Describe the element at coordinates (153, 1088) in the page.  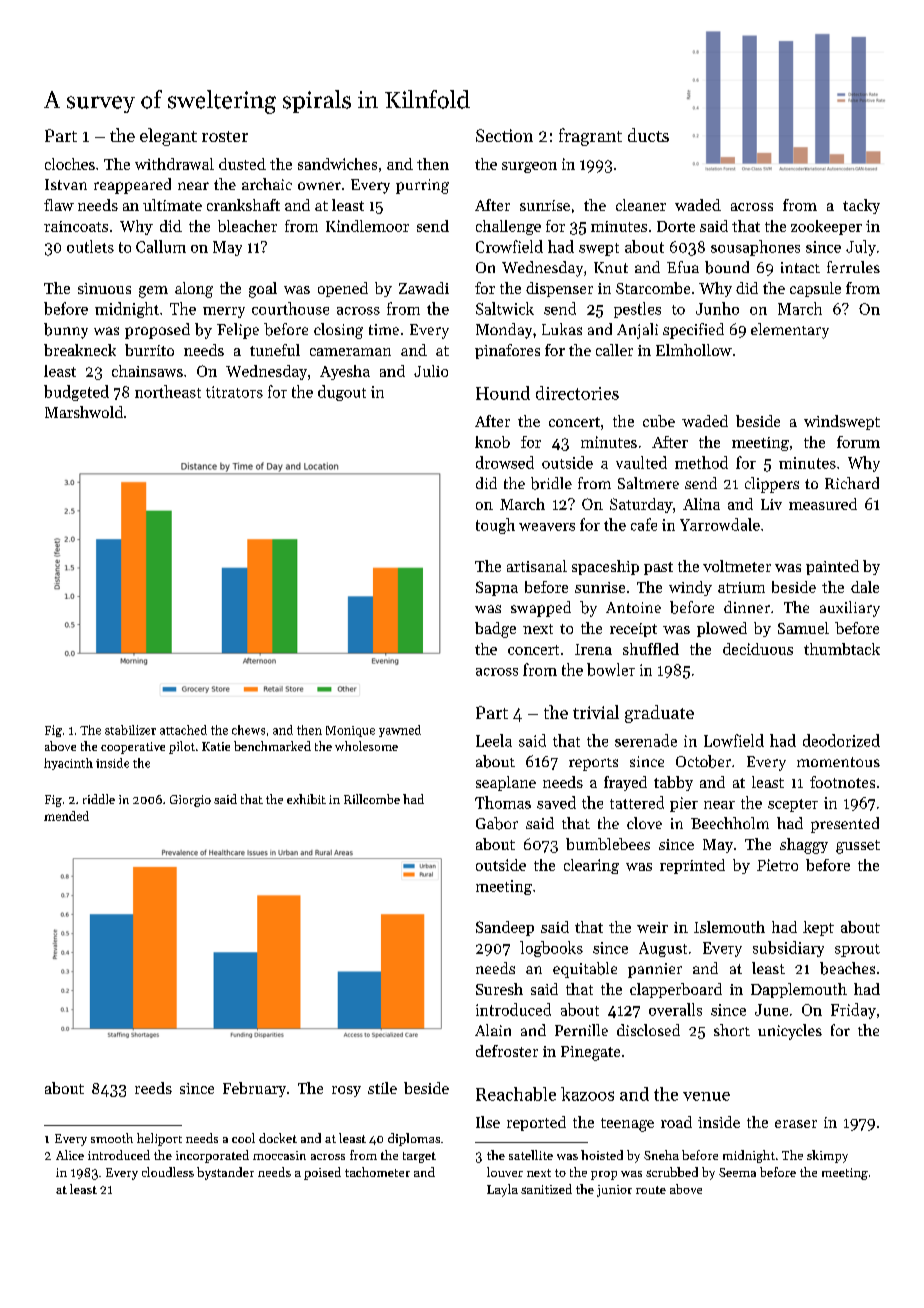
I see `reeds` at that location.
